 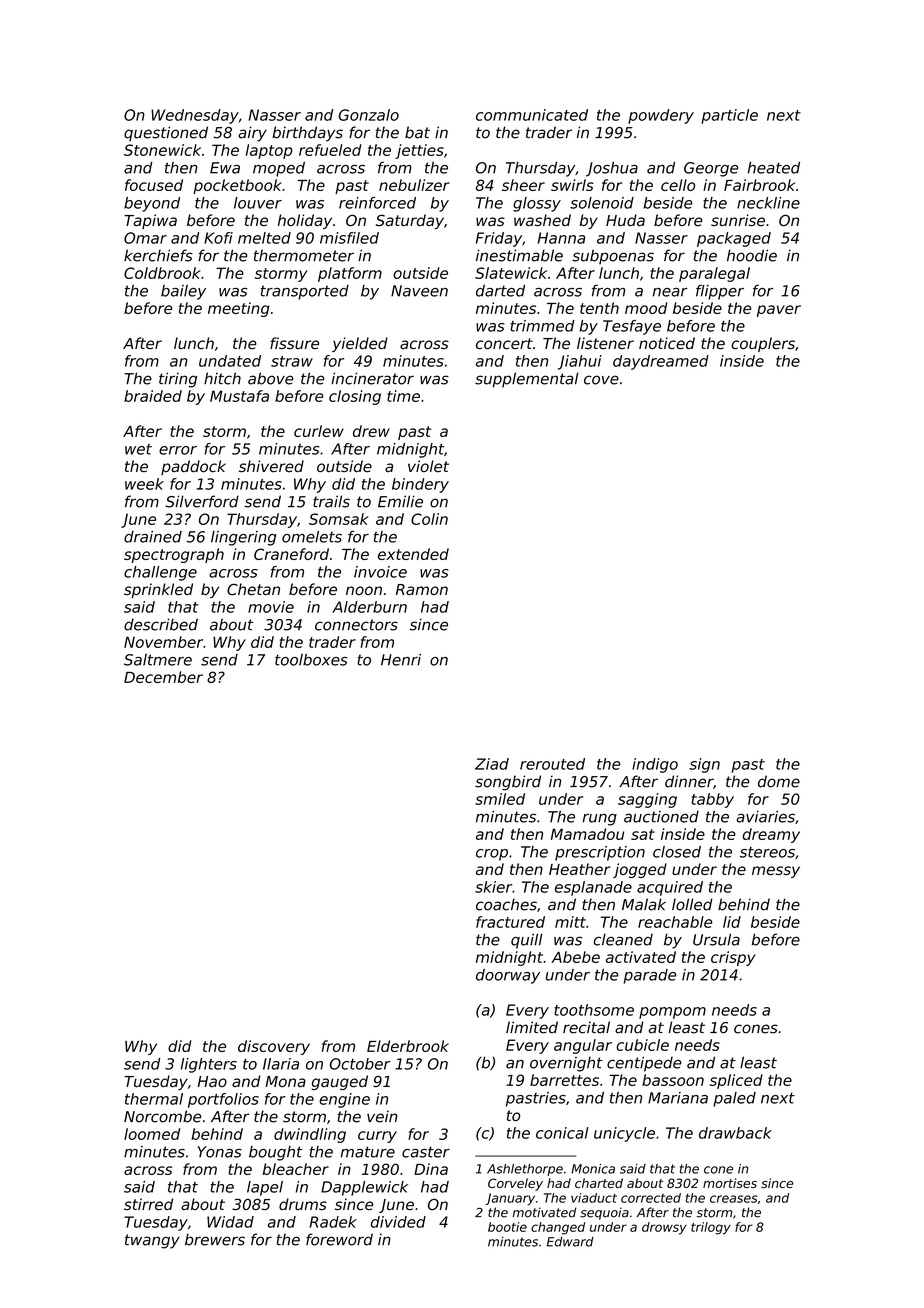 I want to click on sprinkled, so click(x=158, y=590).
